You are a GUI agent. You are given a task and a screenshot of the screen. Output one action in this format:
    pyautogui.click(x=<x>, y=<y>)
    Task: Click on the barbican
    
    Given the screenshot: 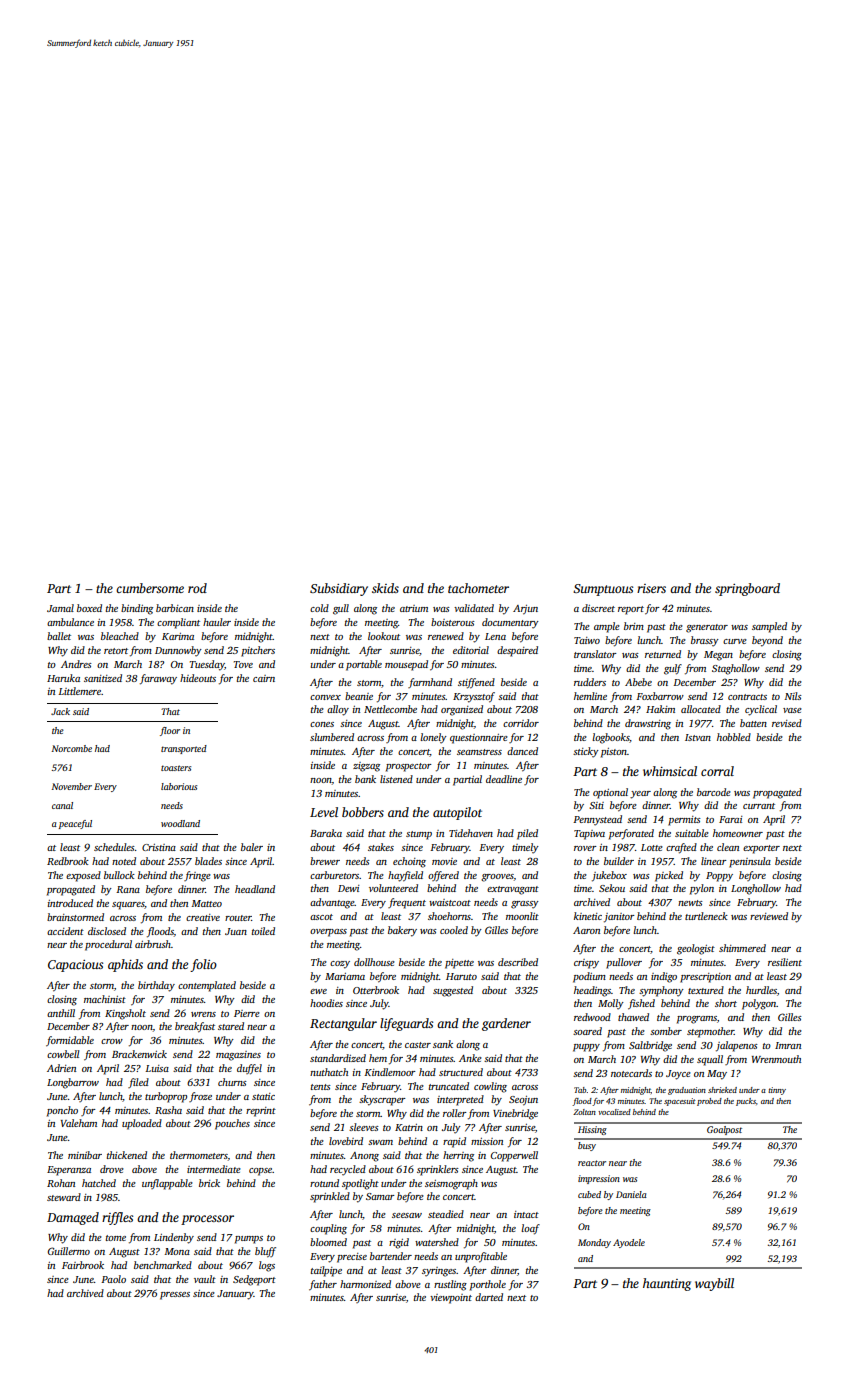 What is the action you would take?
    pyautogui.click(x=175, y=608)
